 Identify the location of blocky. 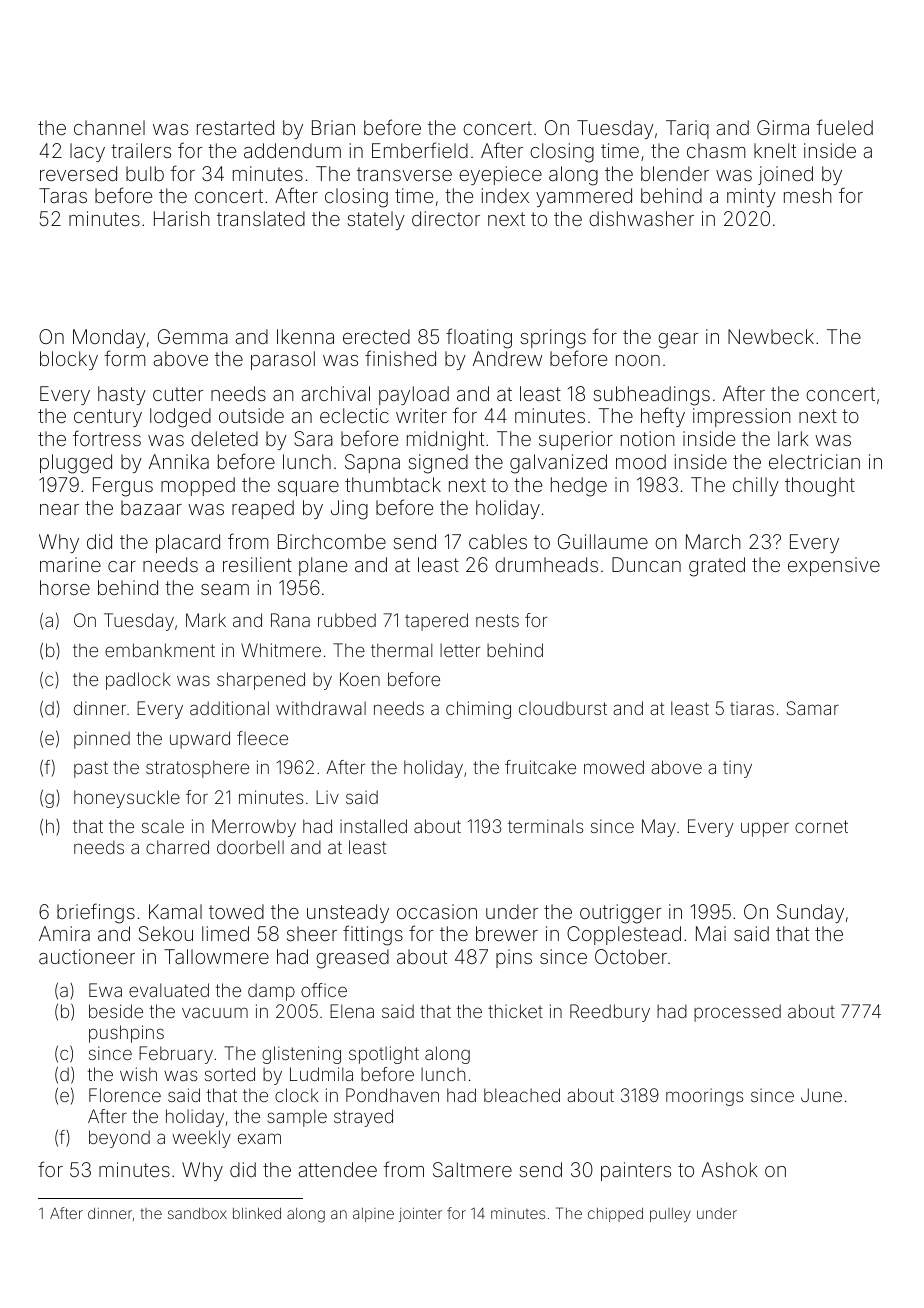
(69, 360).
